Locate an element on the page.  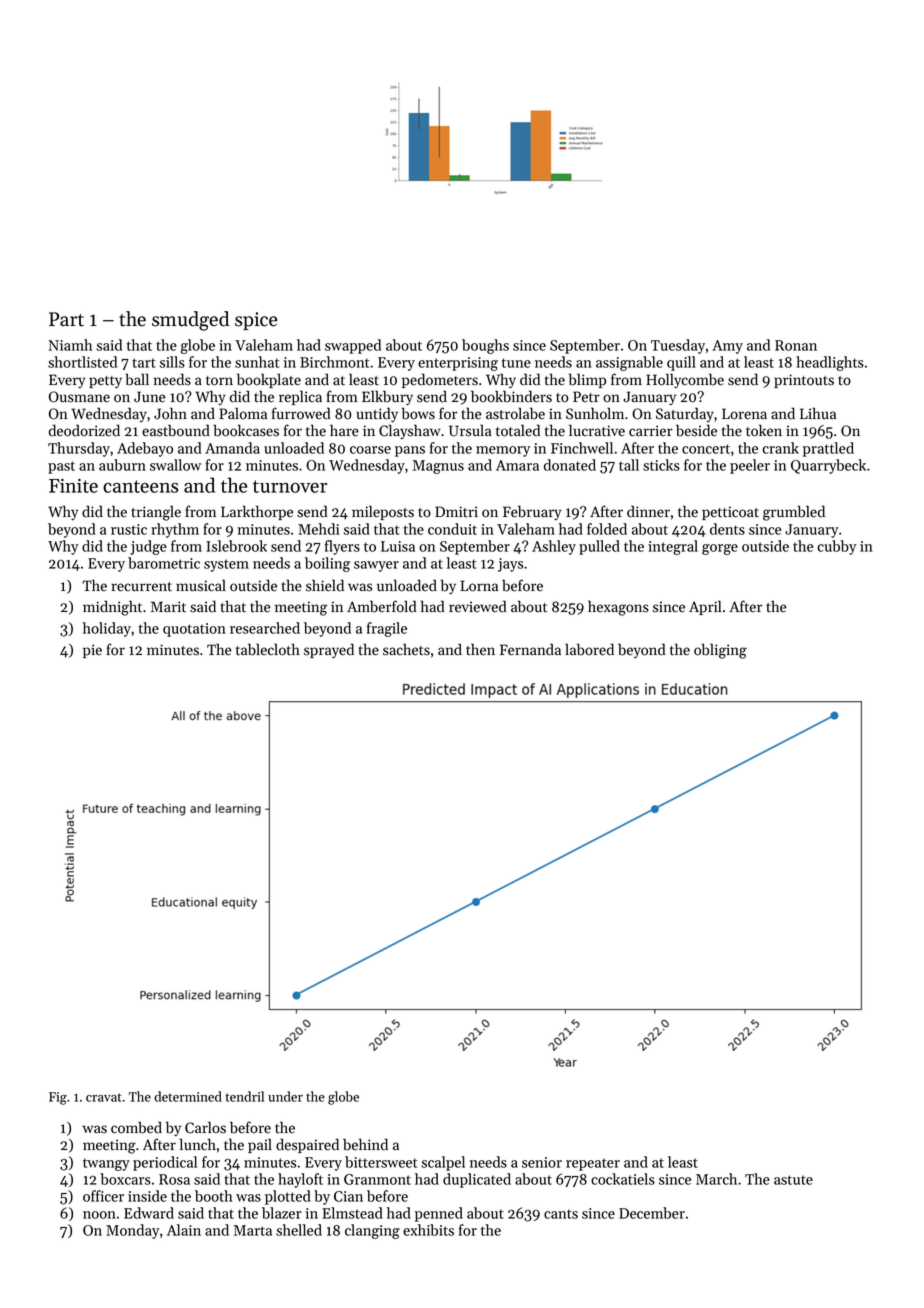
tendril is located at coordinates (245, 1096).
